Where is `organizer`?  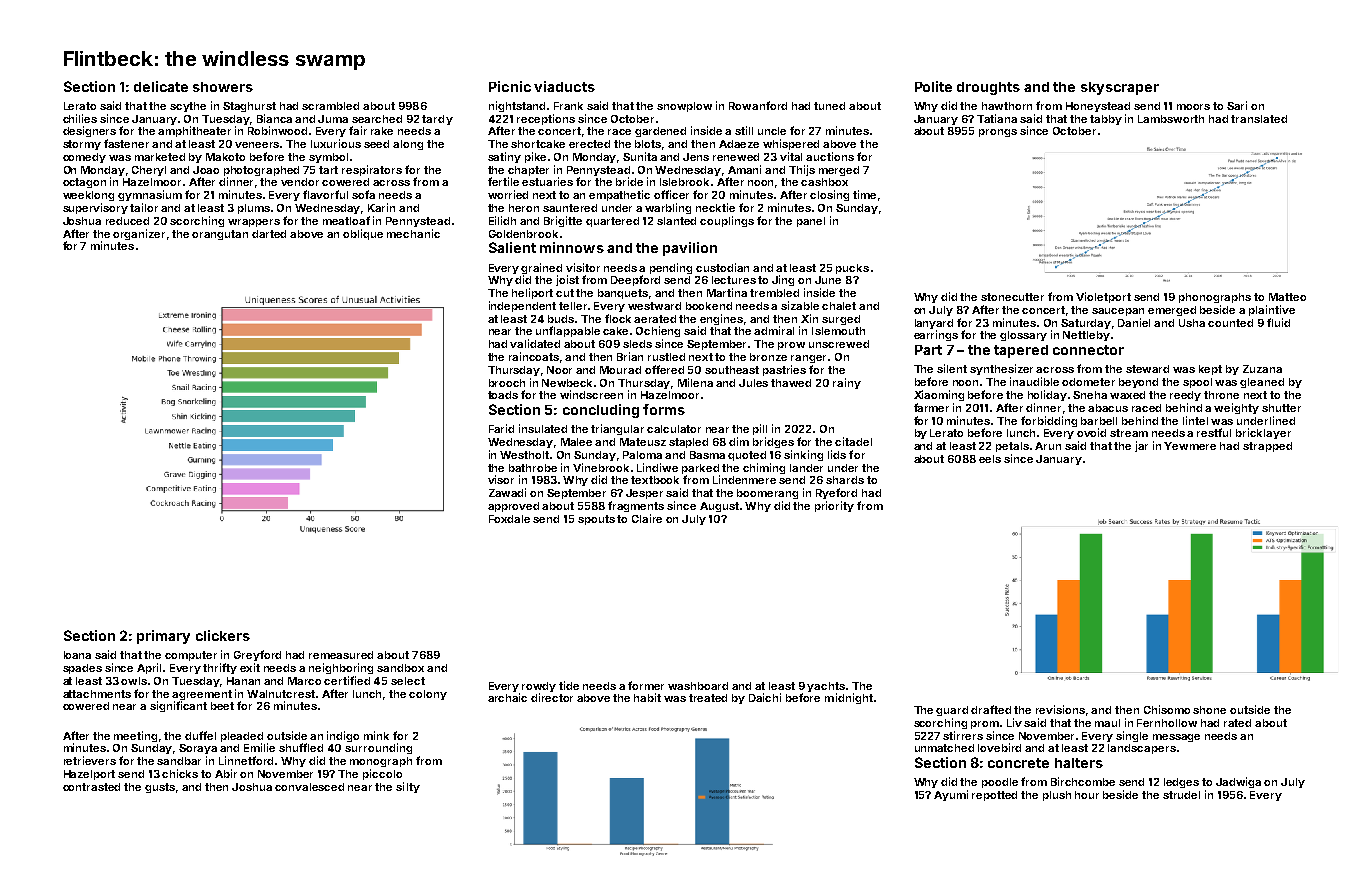
organizer is located at coordinates (139, 234).
